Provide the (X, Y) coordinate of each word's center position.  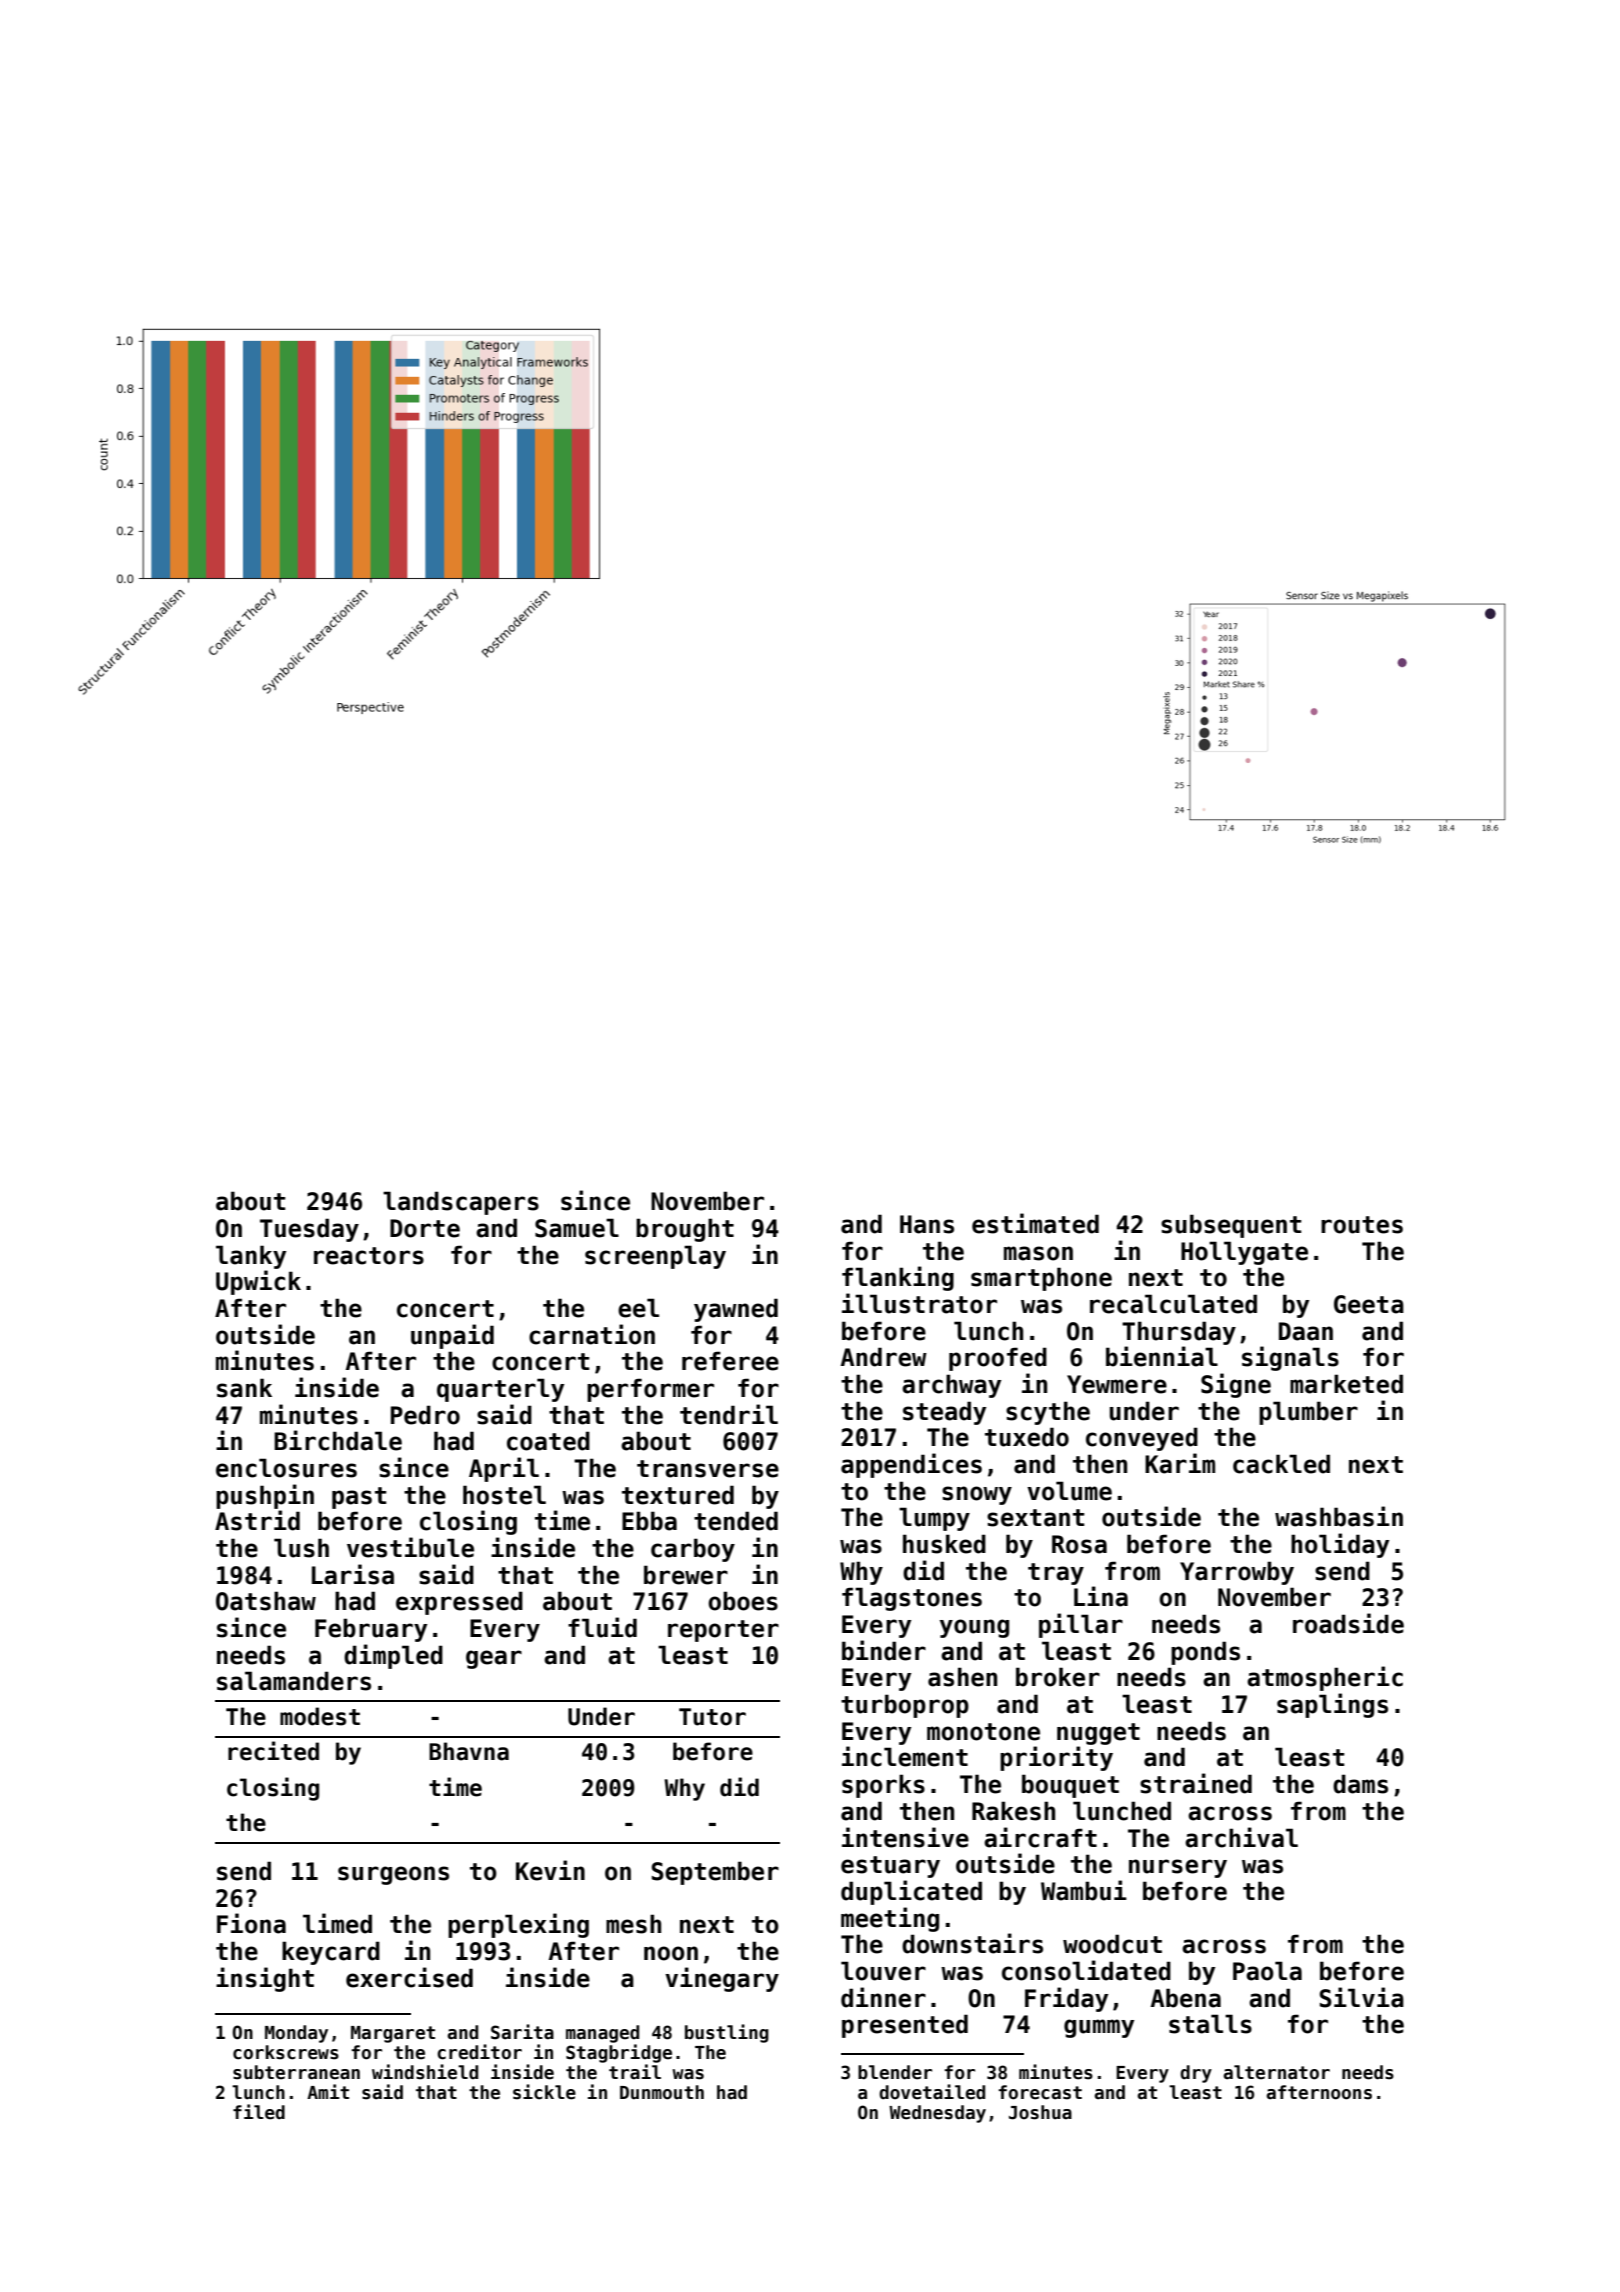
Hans (927, 1224)
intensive (905, 1837)
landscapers (461, 1203)
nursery (1178, 1868)
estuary (890, 1867)
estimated (1035, 1223)
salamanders (294, 1681)
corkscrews (286, 2052)
